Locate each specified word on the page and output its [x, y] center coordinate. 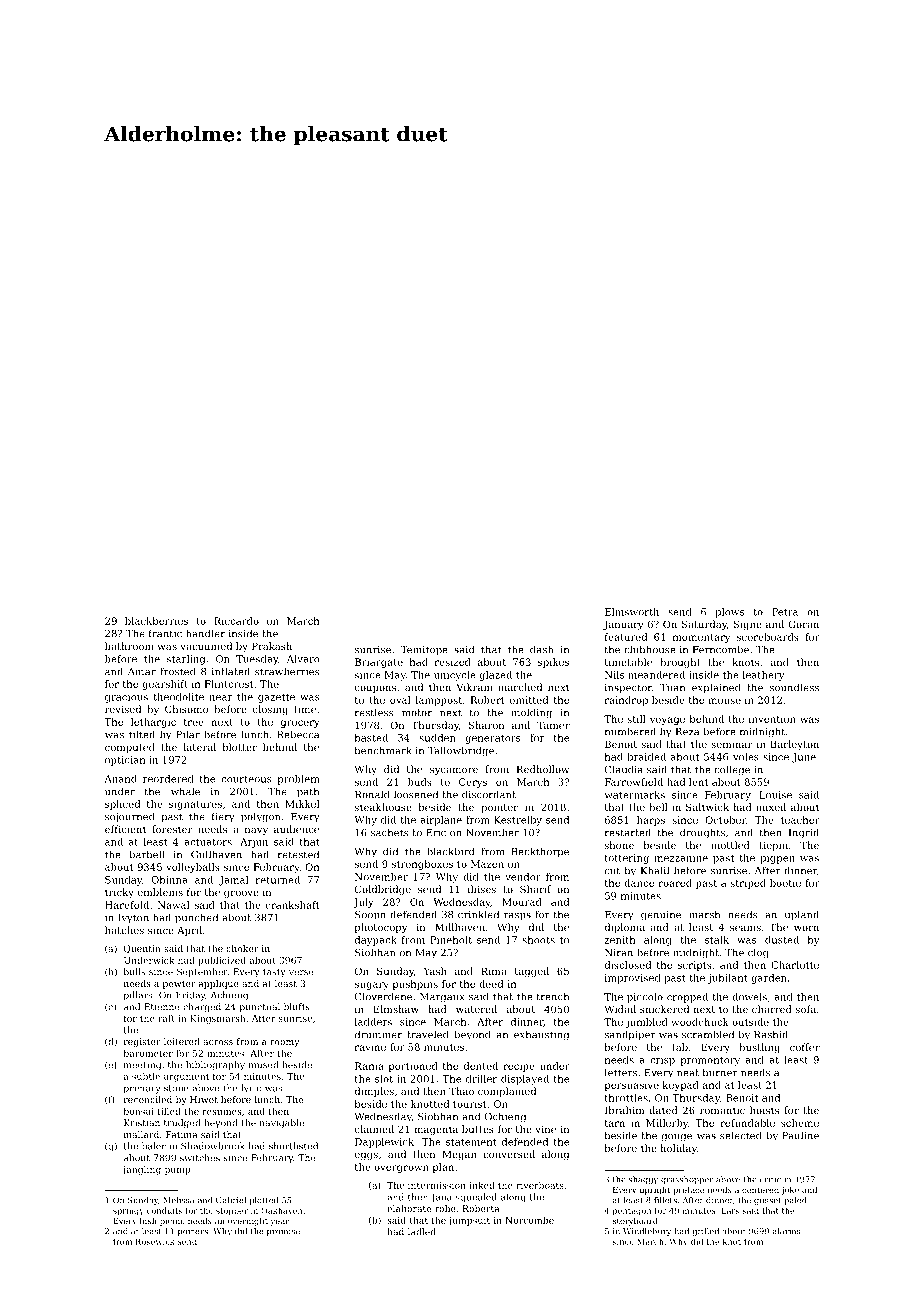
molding [531, 713]
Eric [436, 833]
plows [729, 613]
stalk [717, 940]
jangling [141, 1170]
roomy [284, 1043]
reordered [168, 779]
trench [553, 996]
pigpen [777, 859]
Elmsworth [632, 612]
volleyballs [193, 868]
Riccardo [236, 621]
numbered [630, 731]
